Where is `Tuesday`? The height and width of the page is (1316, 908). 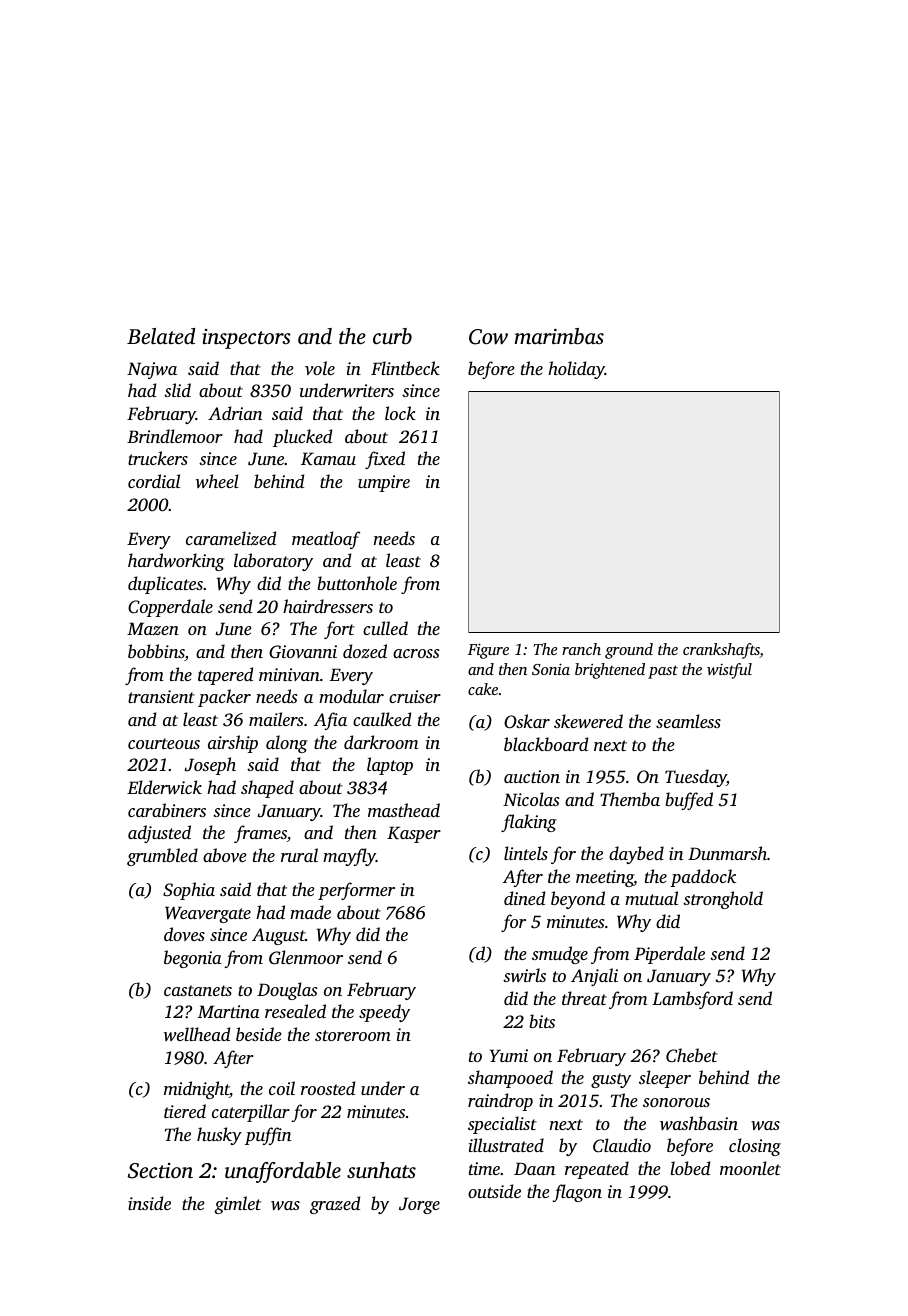 Tuesday is located at coordinates (696, 778).
